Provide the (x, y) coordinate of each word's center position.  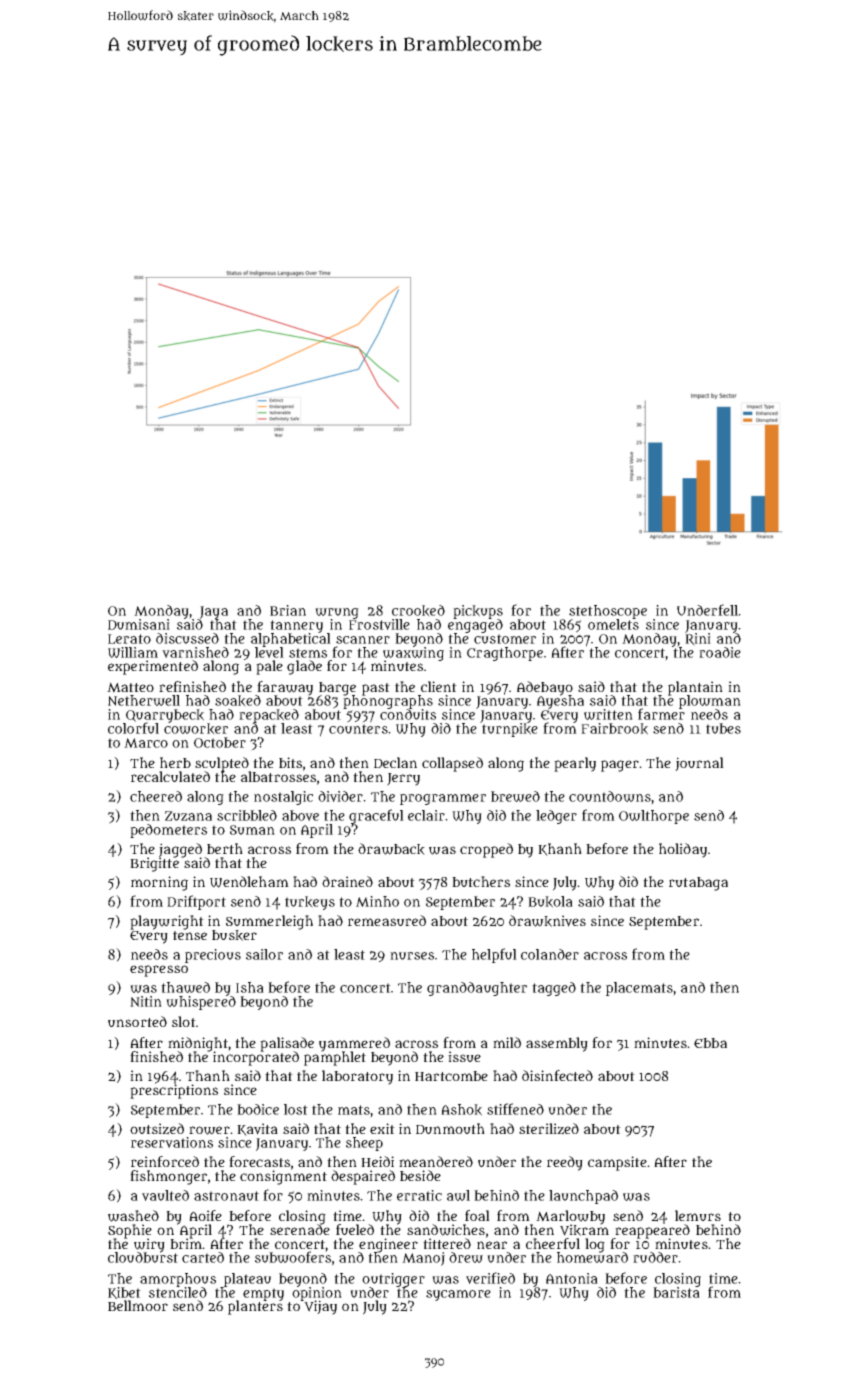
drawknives (547, 921)
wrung (337, 613)
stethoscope (608, 612)
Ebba (710, 1043)
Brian (288, 610)
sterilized (549, 1129)
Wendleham (249, 882)
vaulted (165, 1195)
